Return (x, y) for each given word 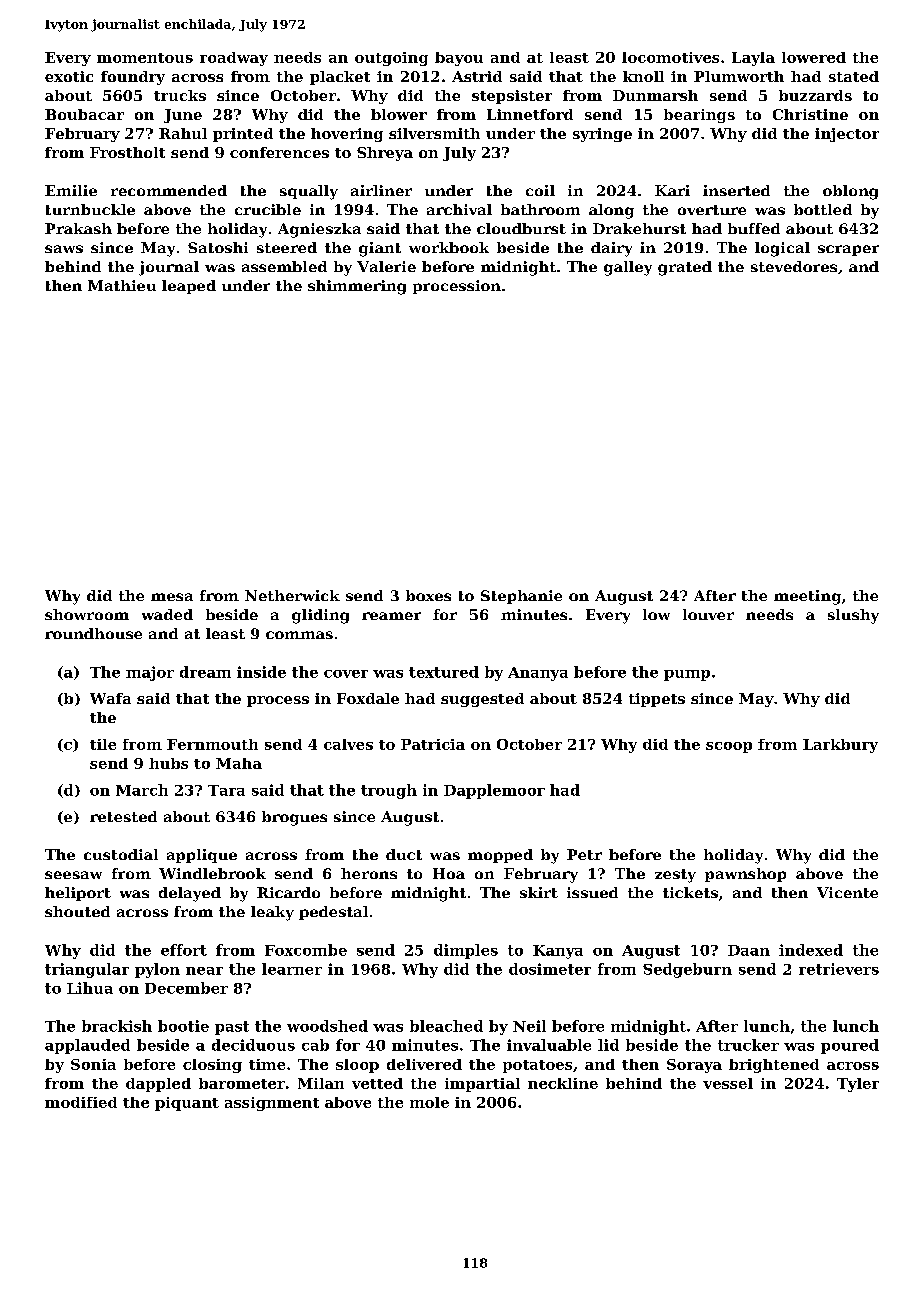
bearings (699, 116)
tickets (690, 892)
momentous (145, 58)
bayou (459, 59)
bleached (446, 1026)
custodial (121, 854)
